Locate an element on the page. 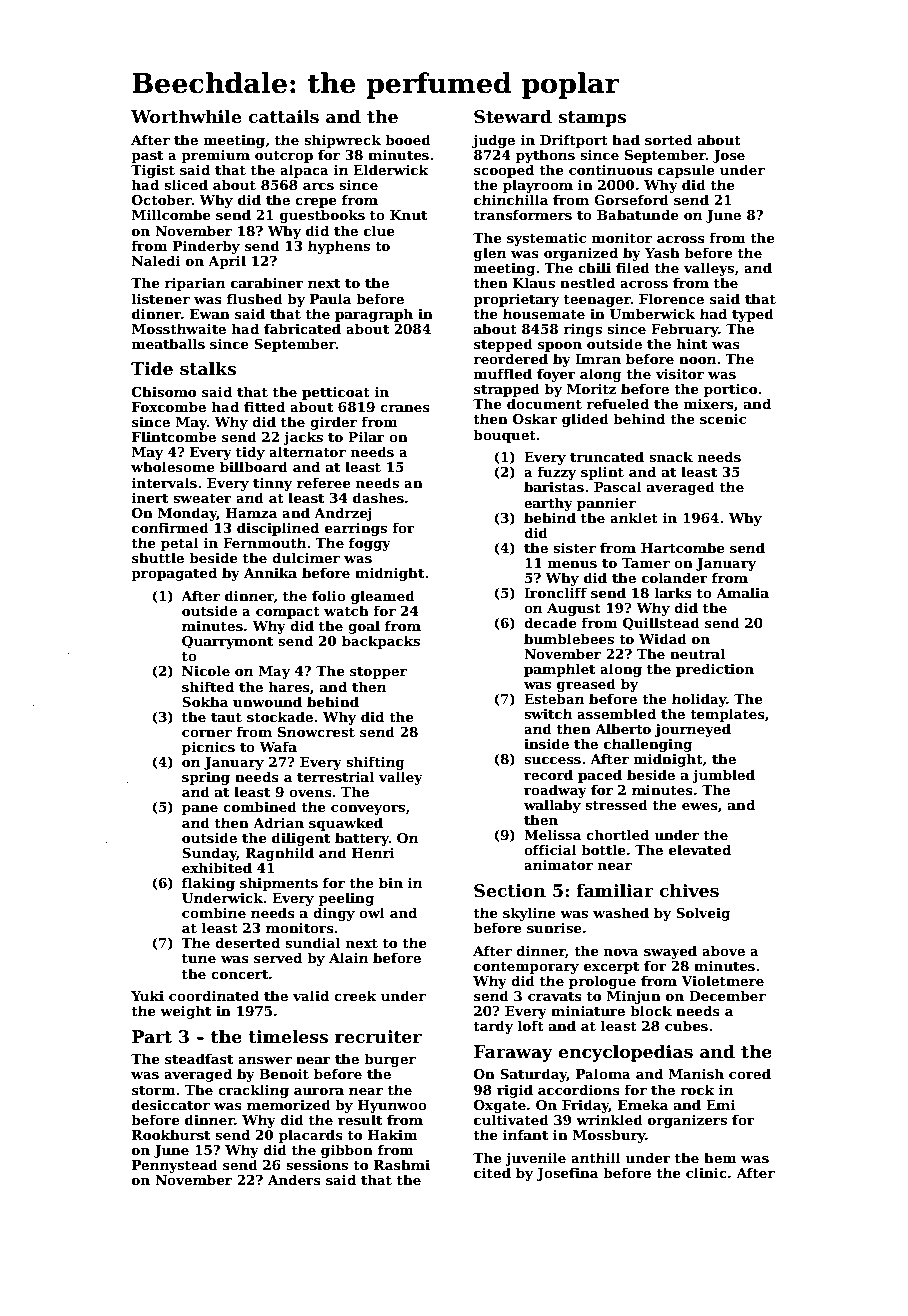 The height and width of the document is (1316, 908). Hartcombe is located at coordinates (683, 547).
